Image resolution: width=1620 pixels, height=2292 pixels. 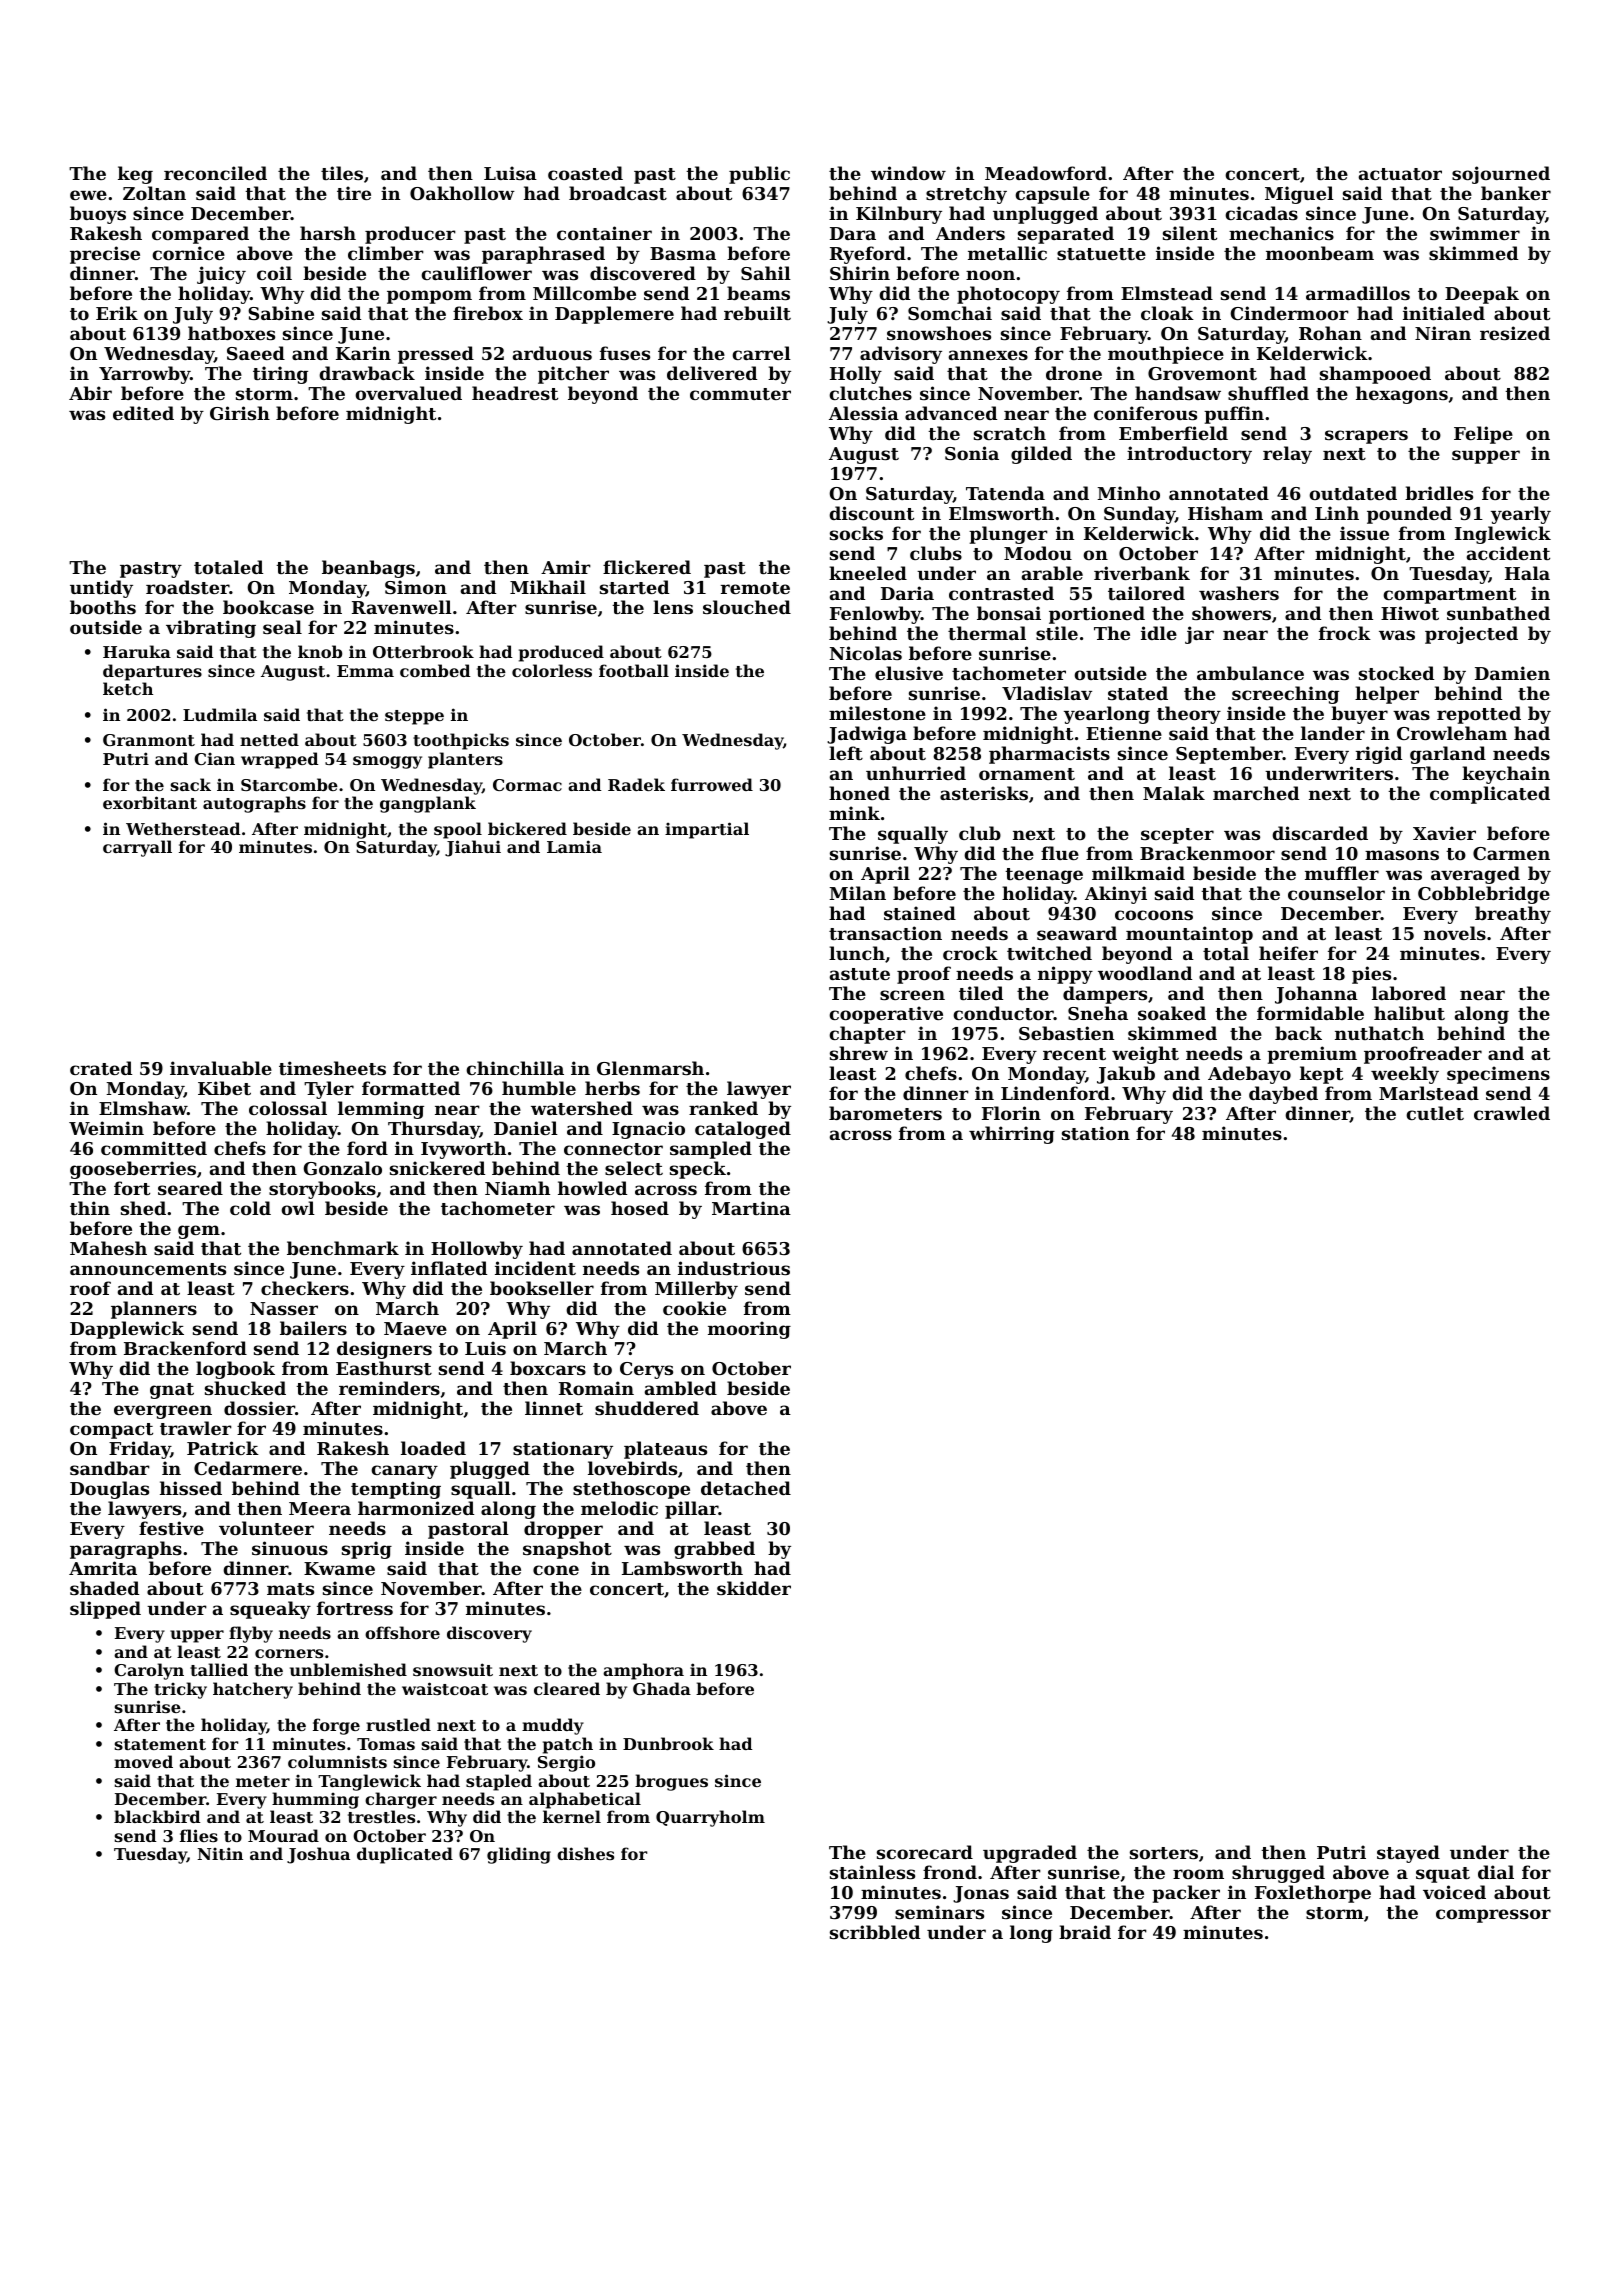 What do you see at coordinates (183, 828) in the page?
I see `Wetherstead` at bounding box center [183, 828].
